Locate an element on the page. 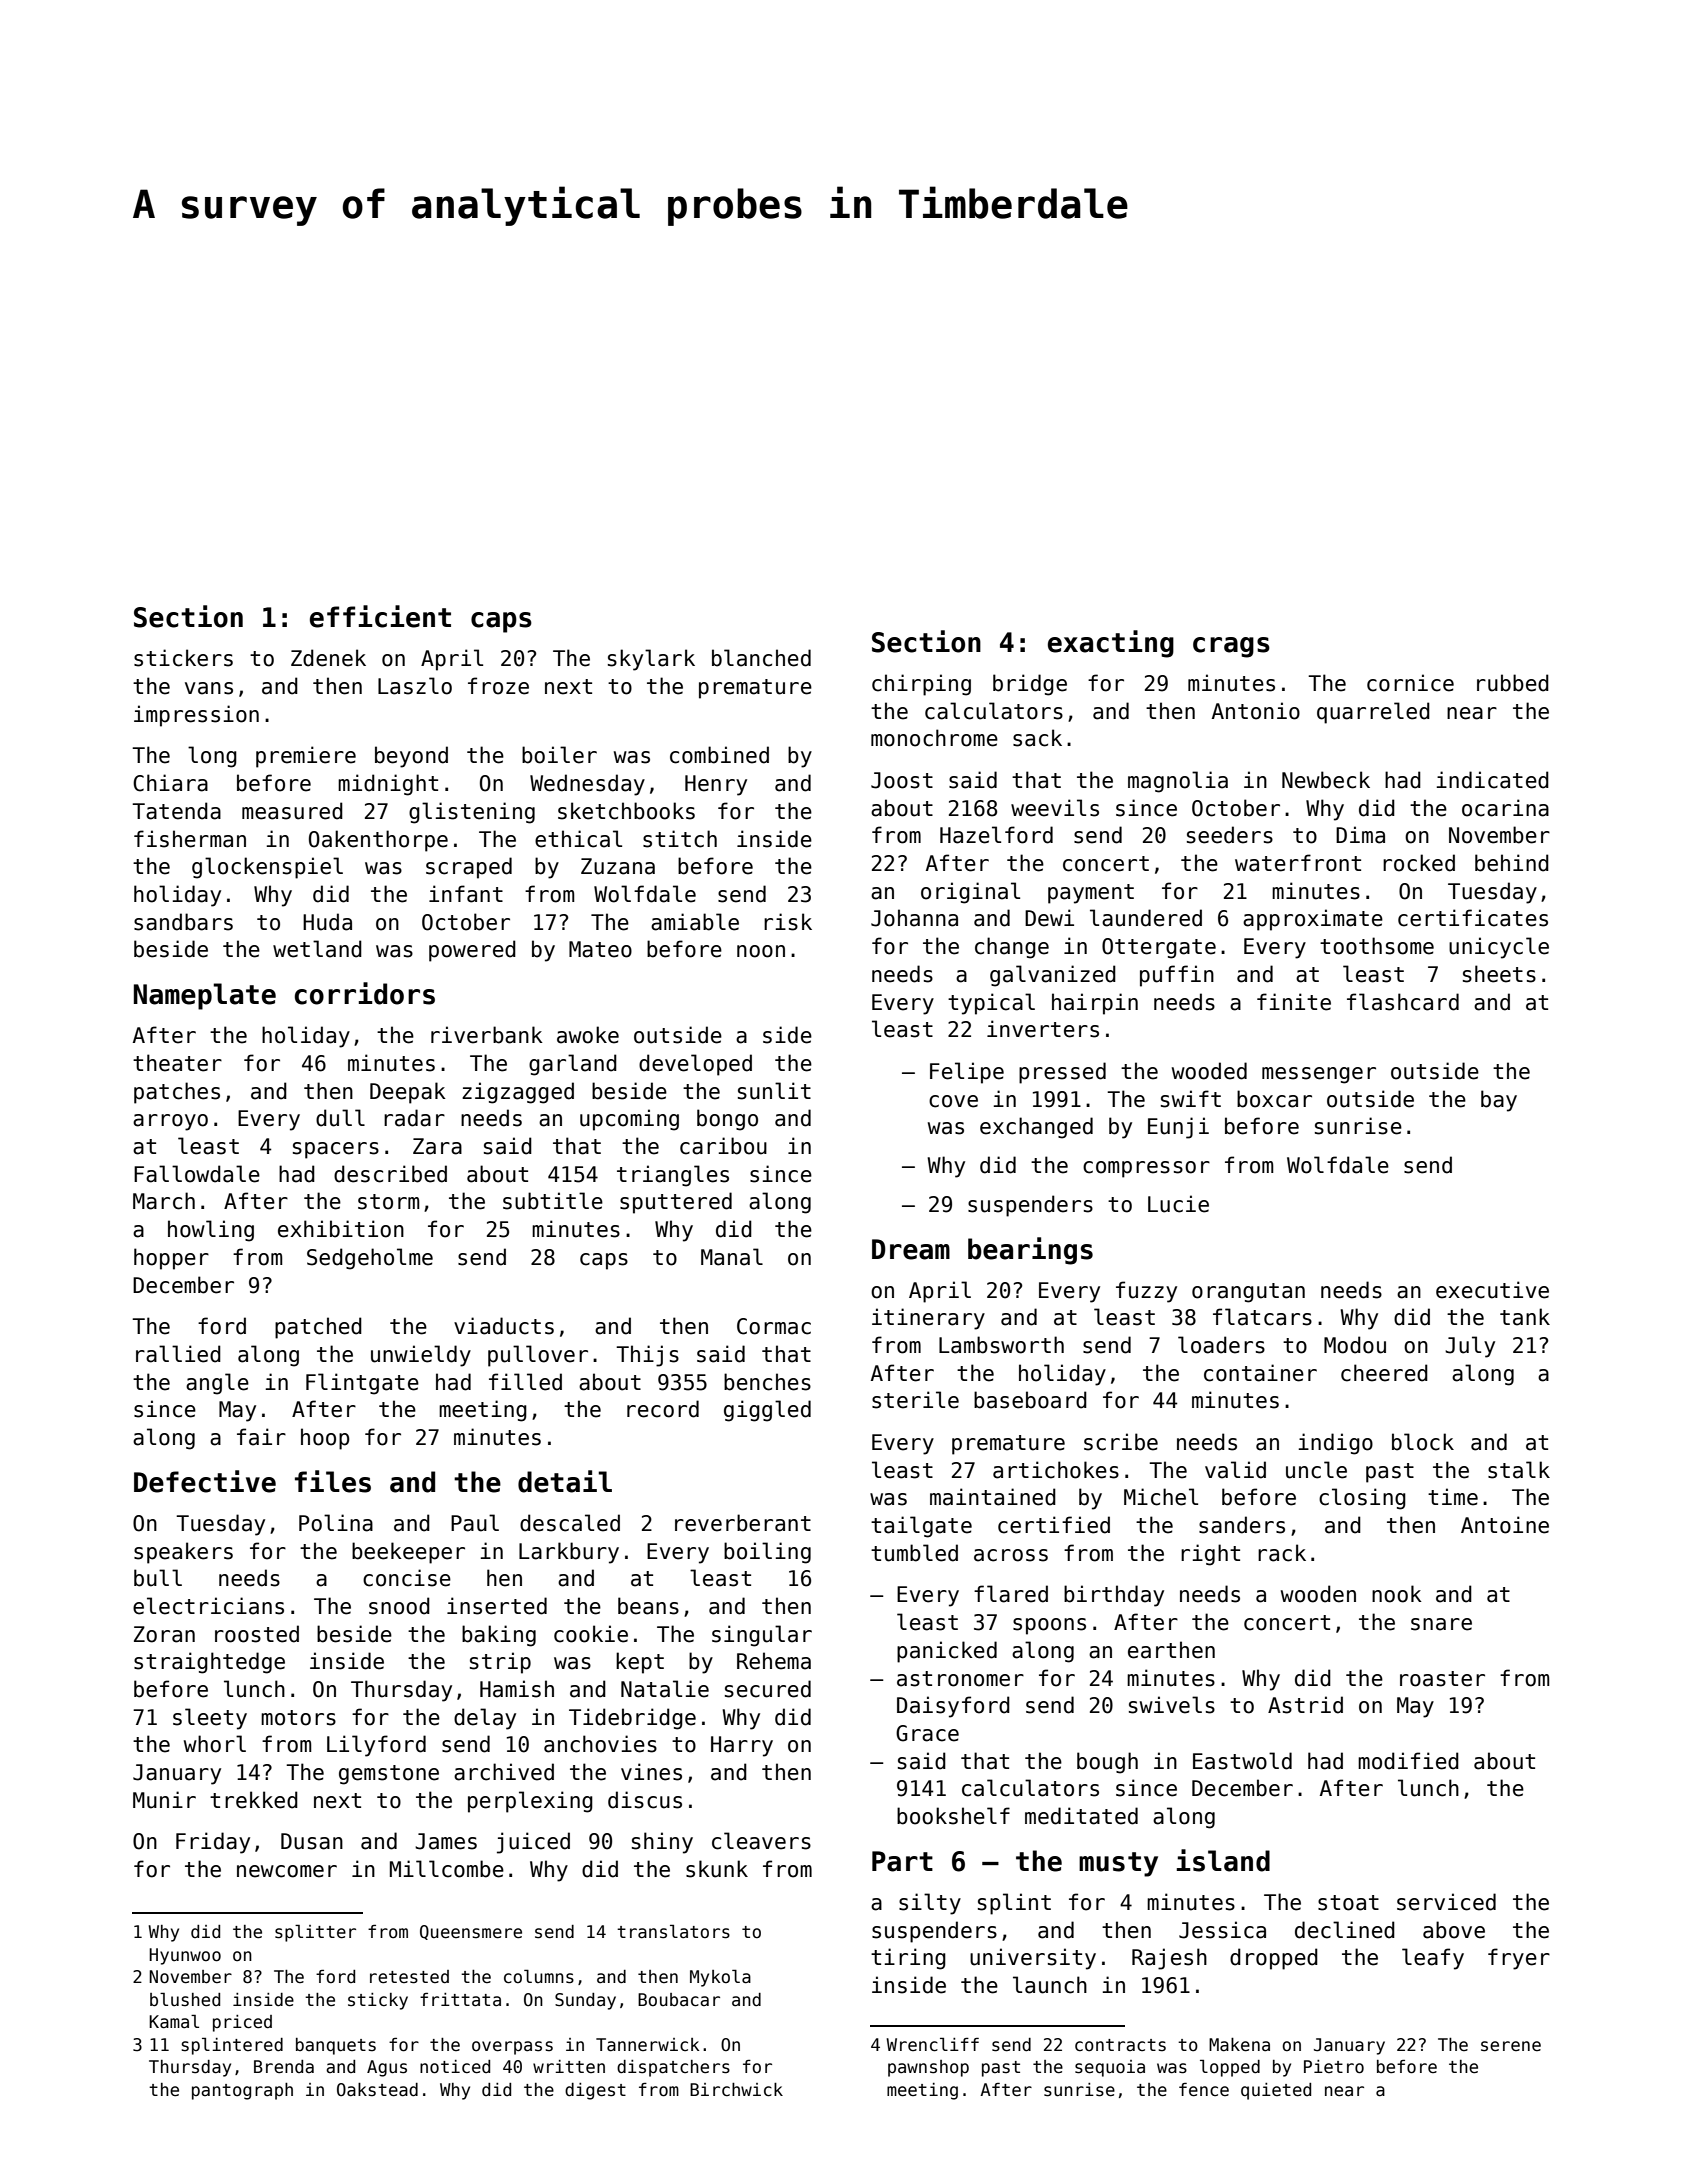 The image size is (1683, 2178). quieted is located at coordinates (1276, 2091).
